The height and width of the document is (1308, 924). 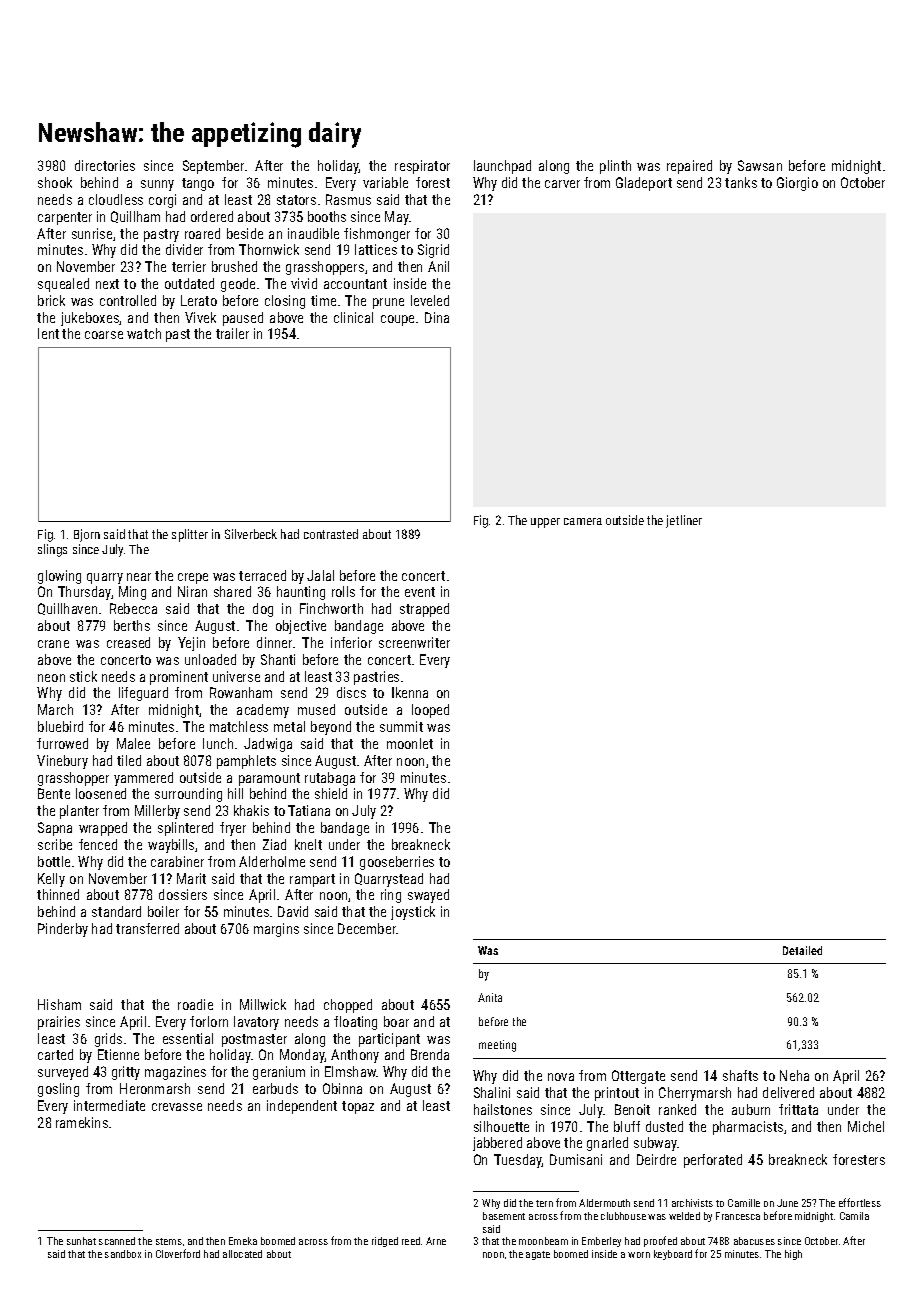 What do you see at coordinates (177, 1107) in the document?
I see `crevasse` at bounding box center [177, 1107].
